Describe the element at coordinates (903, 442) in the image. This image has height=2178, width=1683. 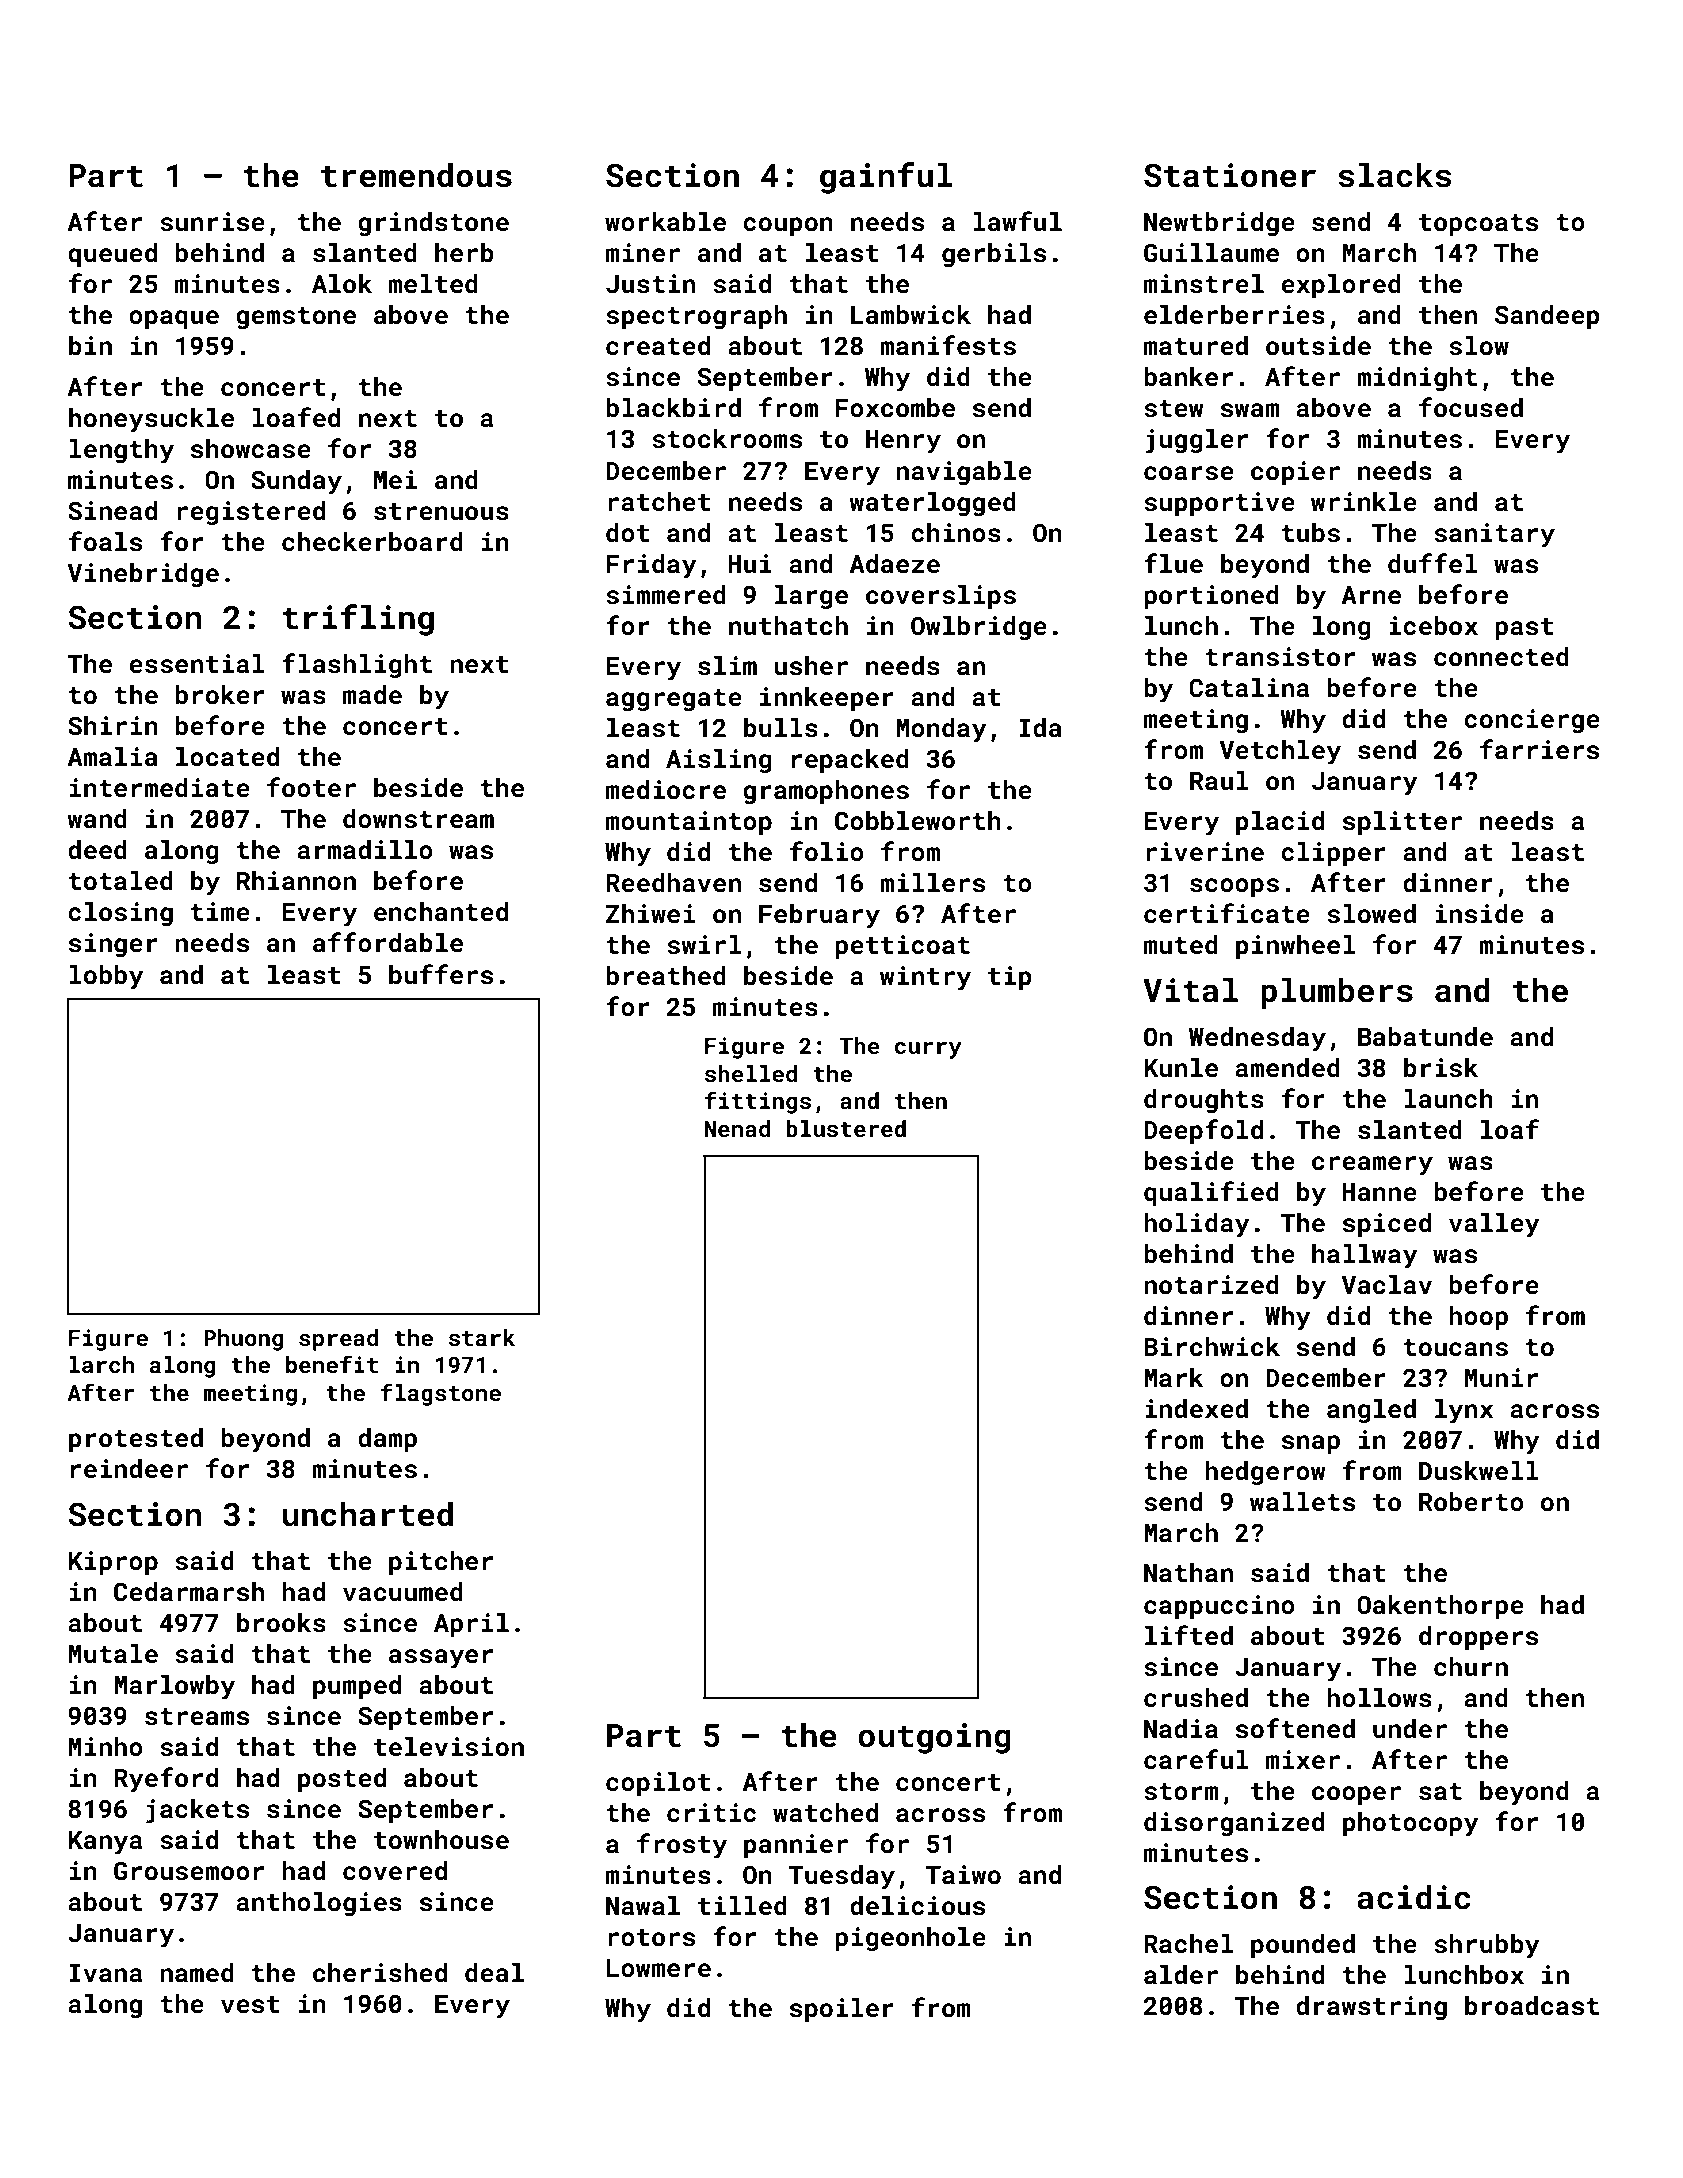
I see `Henry` at that location.
